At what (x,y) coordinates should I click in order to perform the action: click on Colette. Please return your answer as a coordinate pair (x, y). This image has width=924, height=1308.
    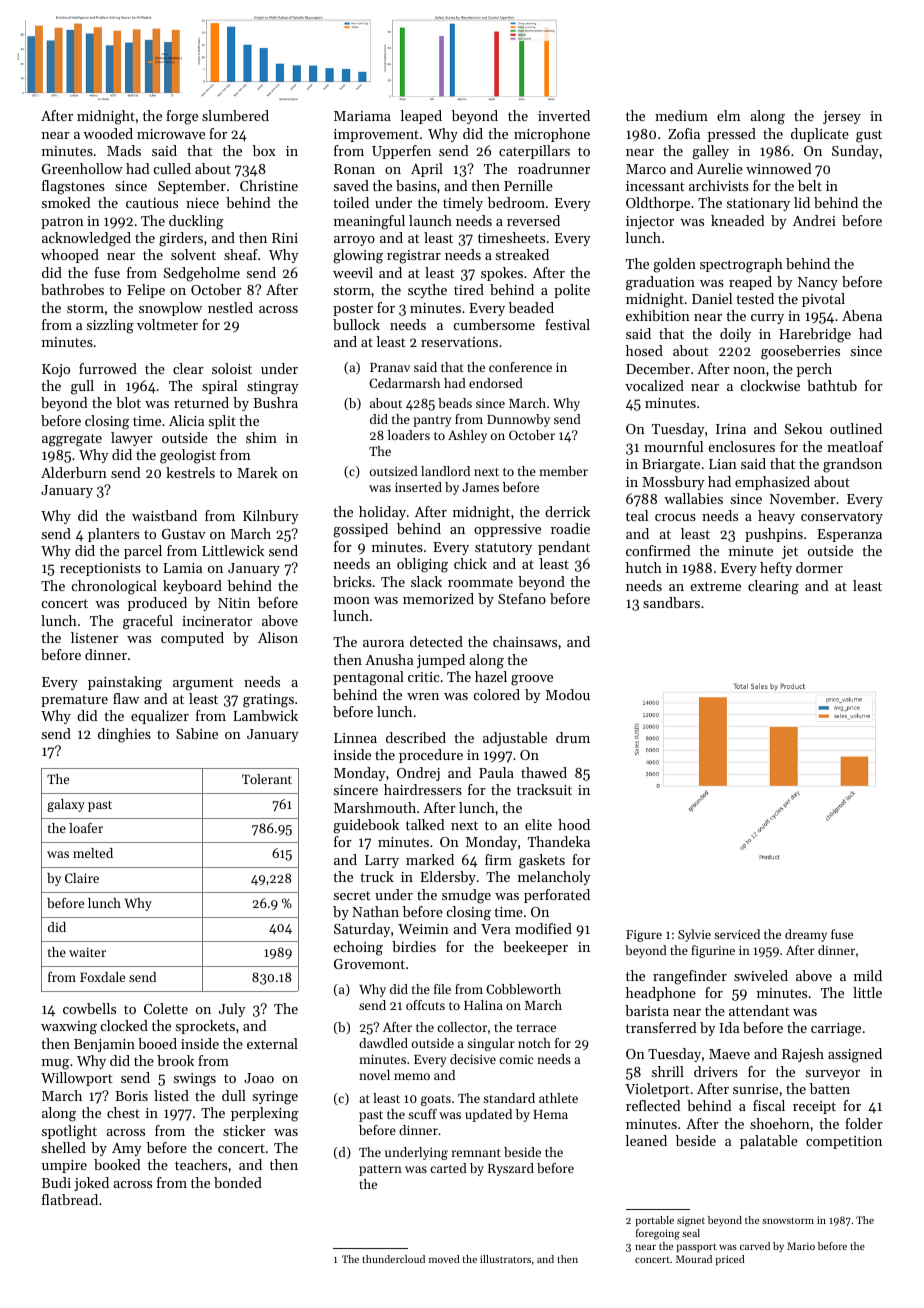
    Looking at the image, I should click on (166, 1008).
